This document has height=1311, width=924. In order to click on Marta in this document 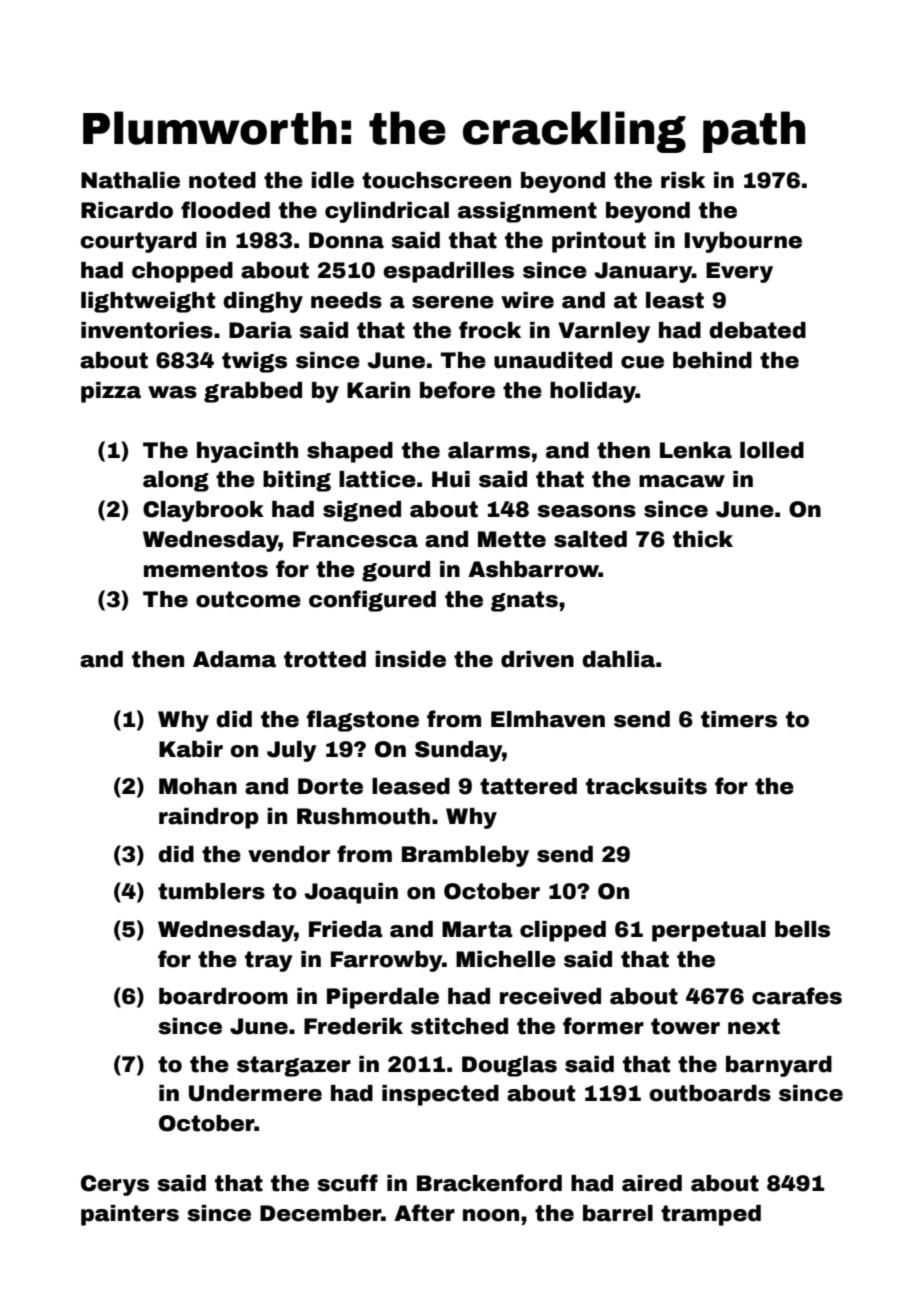, I will do `click(477, 929)`.
